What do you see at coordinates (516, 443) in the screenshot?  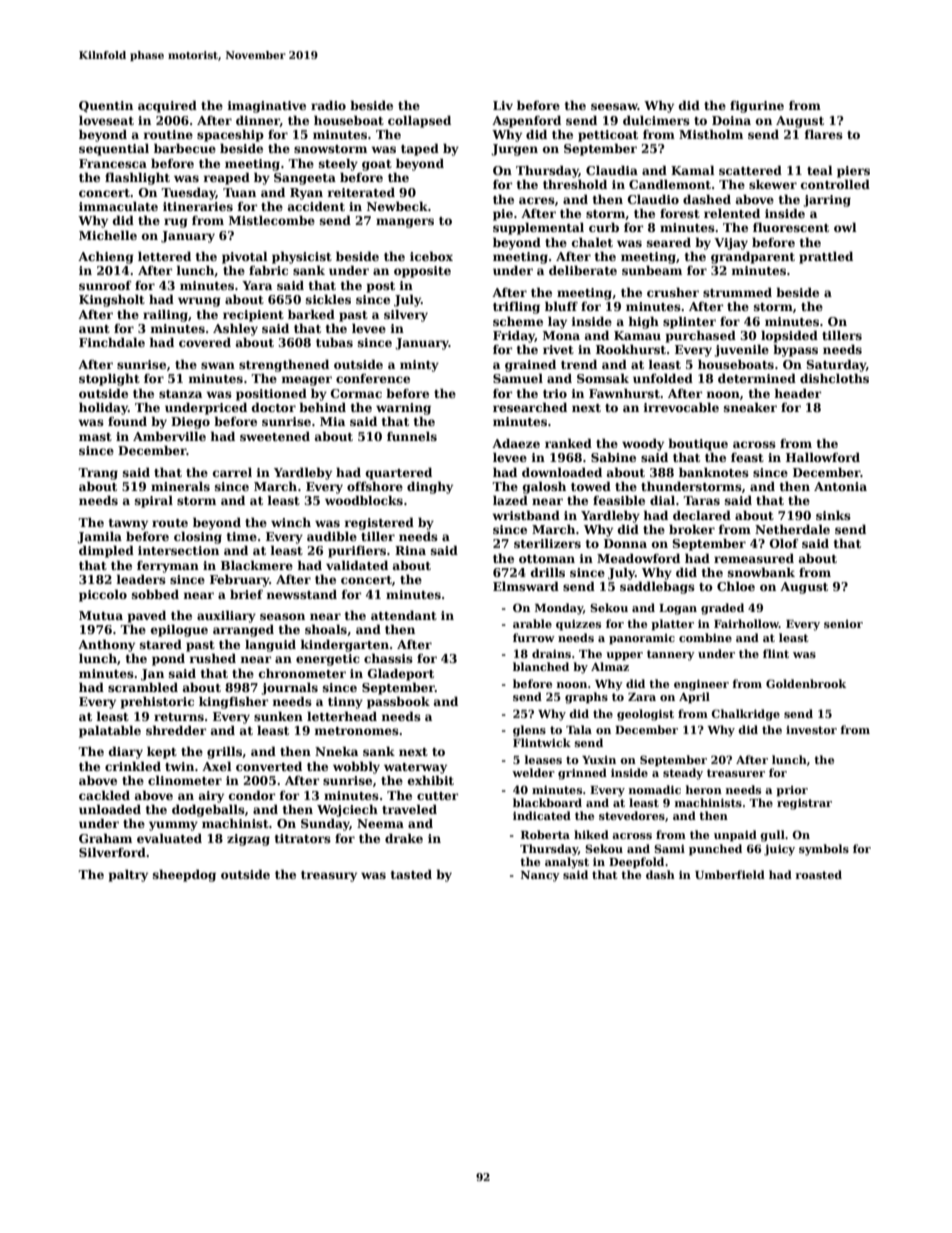 I see `Adaeze` at bounding box center [516, 443].
